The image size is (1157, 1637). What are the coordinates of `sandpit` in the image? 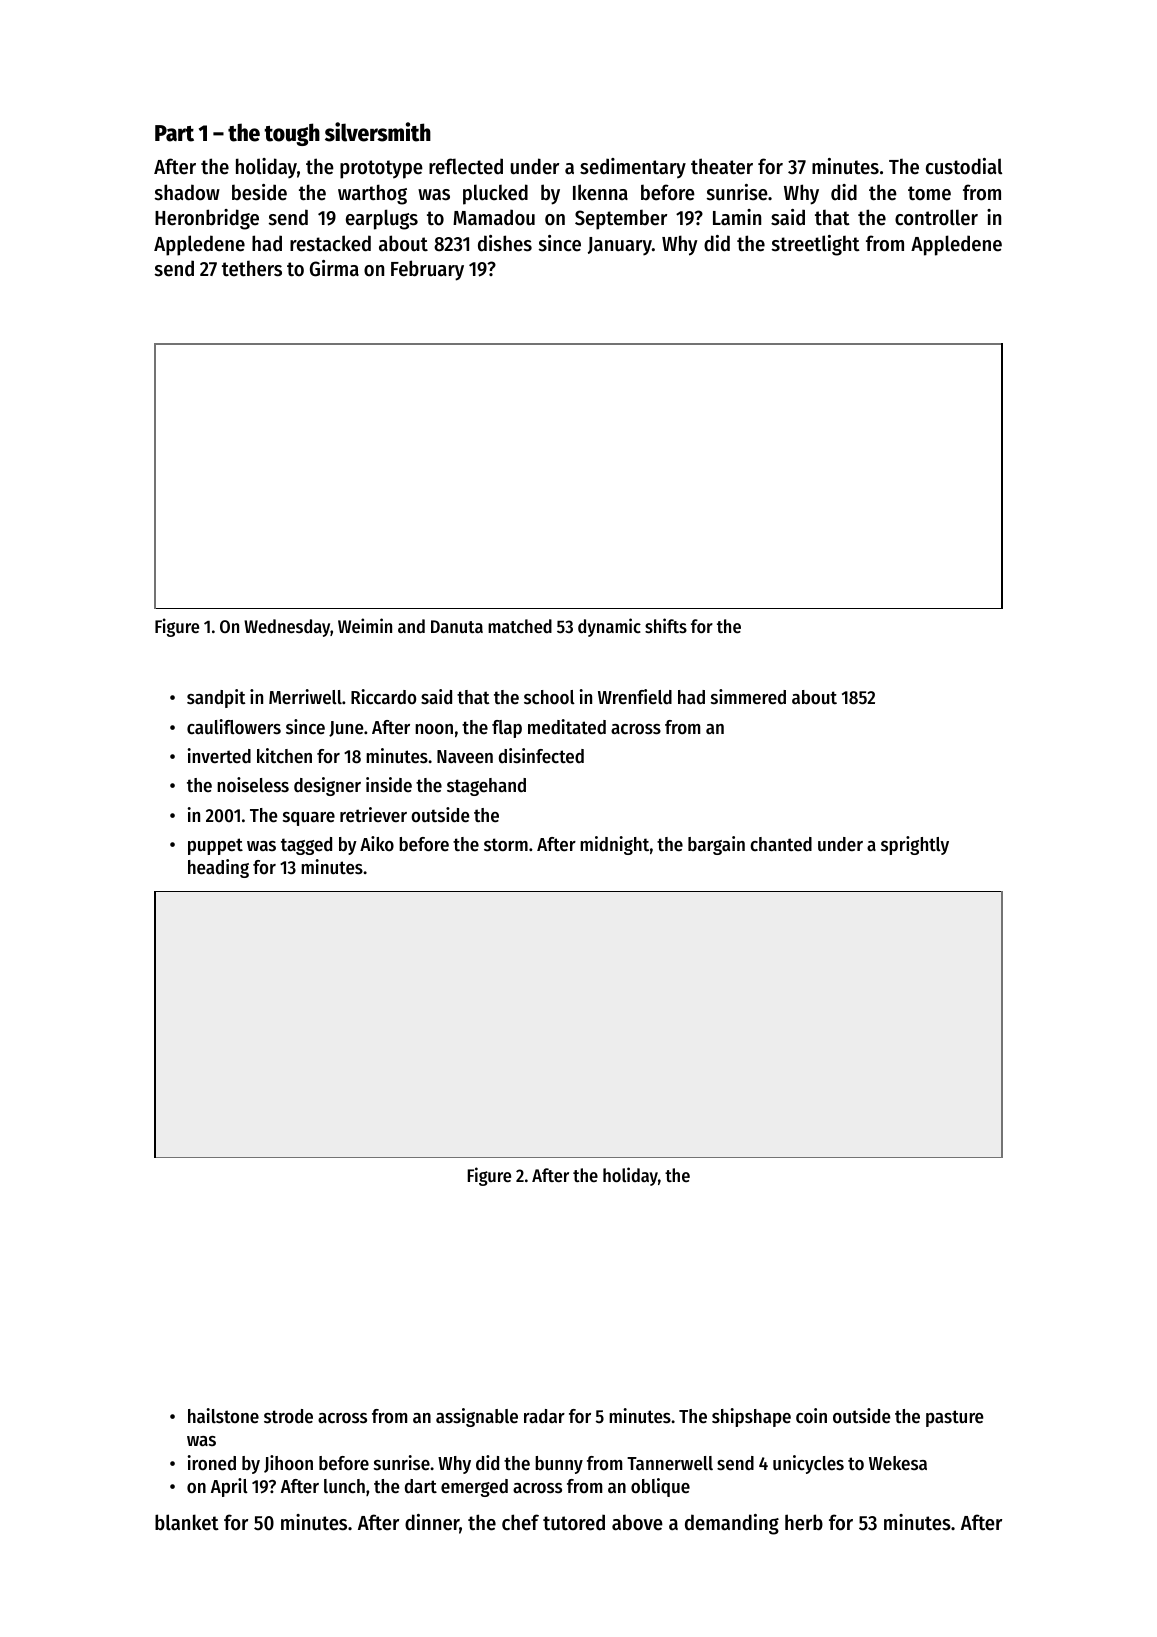 It's located at (216, 698).
